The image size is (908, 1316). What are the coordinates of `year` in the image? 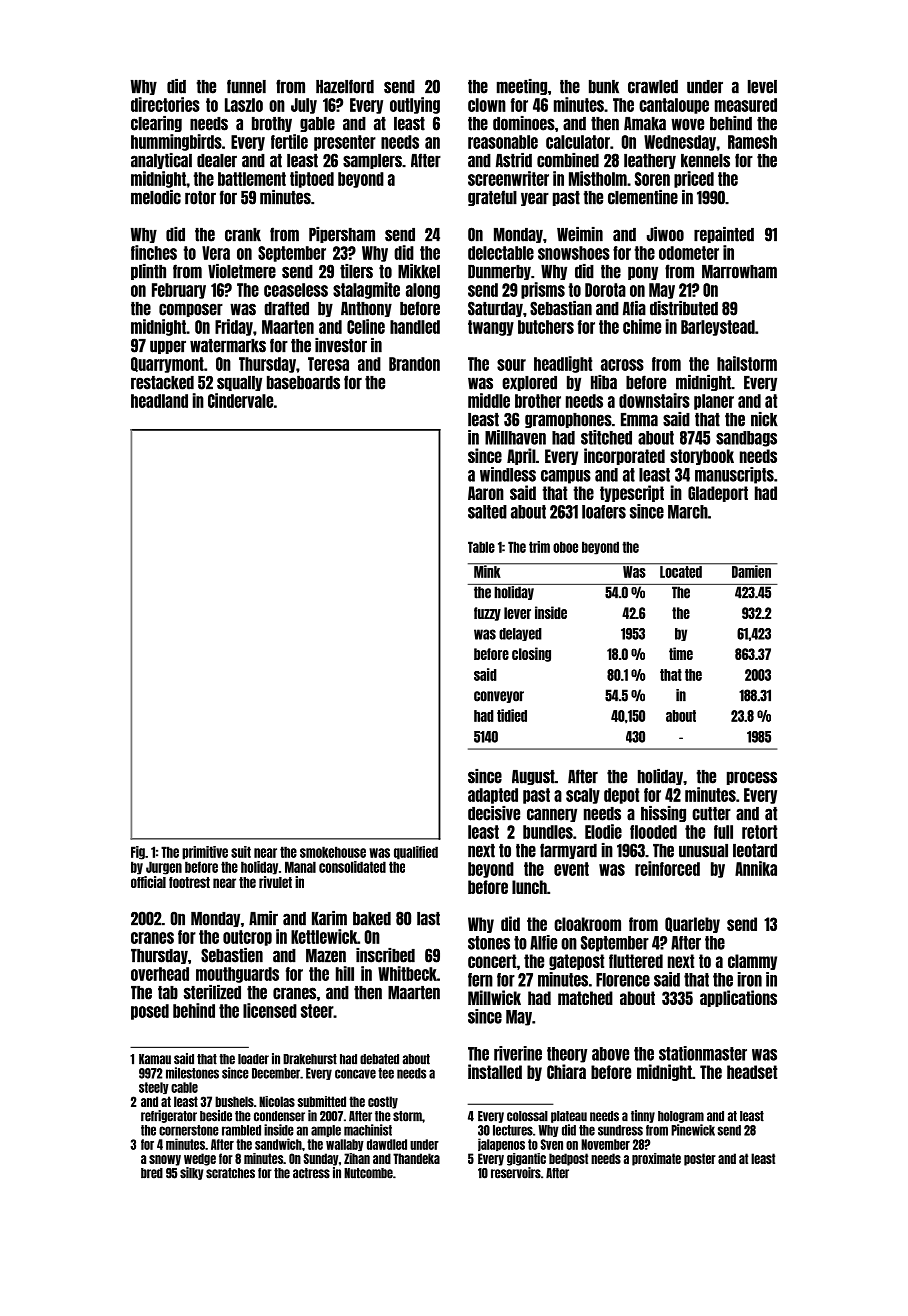 It's located at (535, 199).
